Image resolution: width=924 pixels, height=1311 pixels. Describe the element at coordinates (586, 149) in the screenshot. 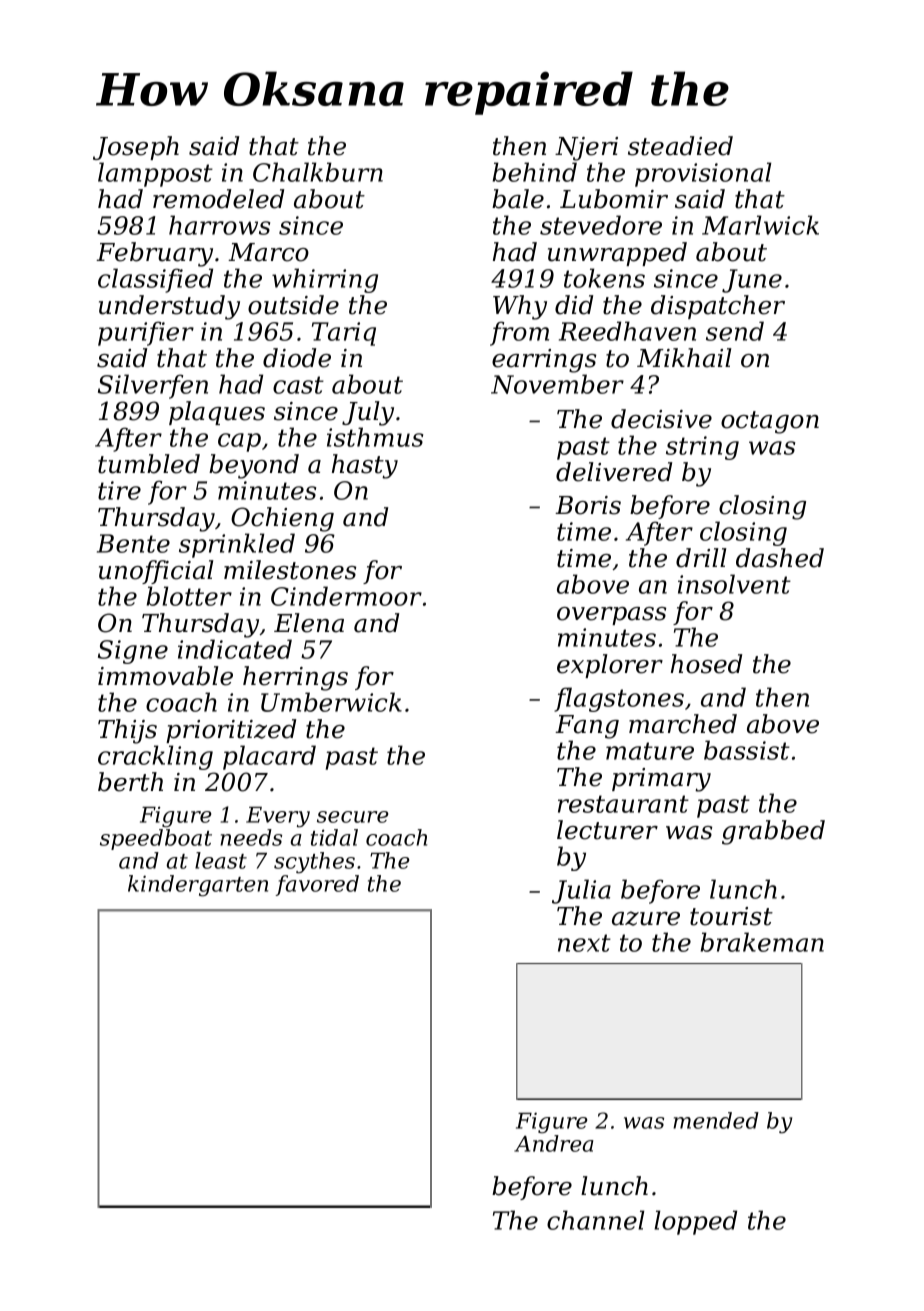

I see `Njeri` at that location.
